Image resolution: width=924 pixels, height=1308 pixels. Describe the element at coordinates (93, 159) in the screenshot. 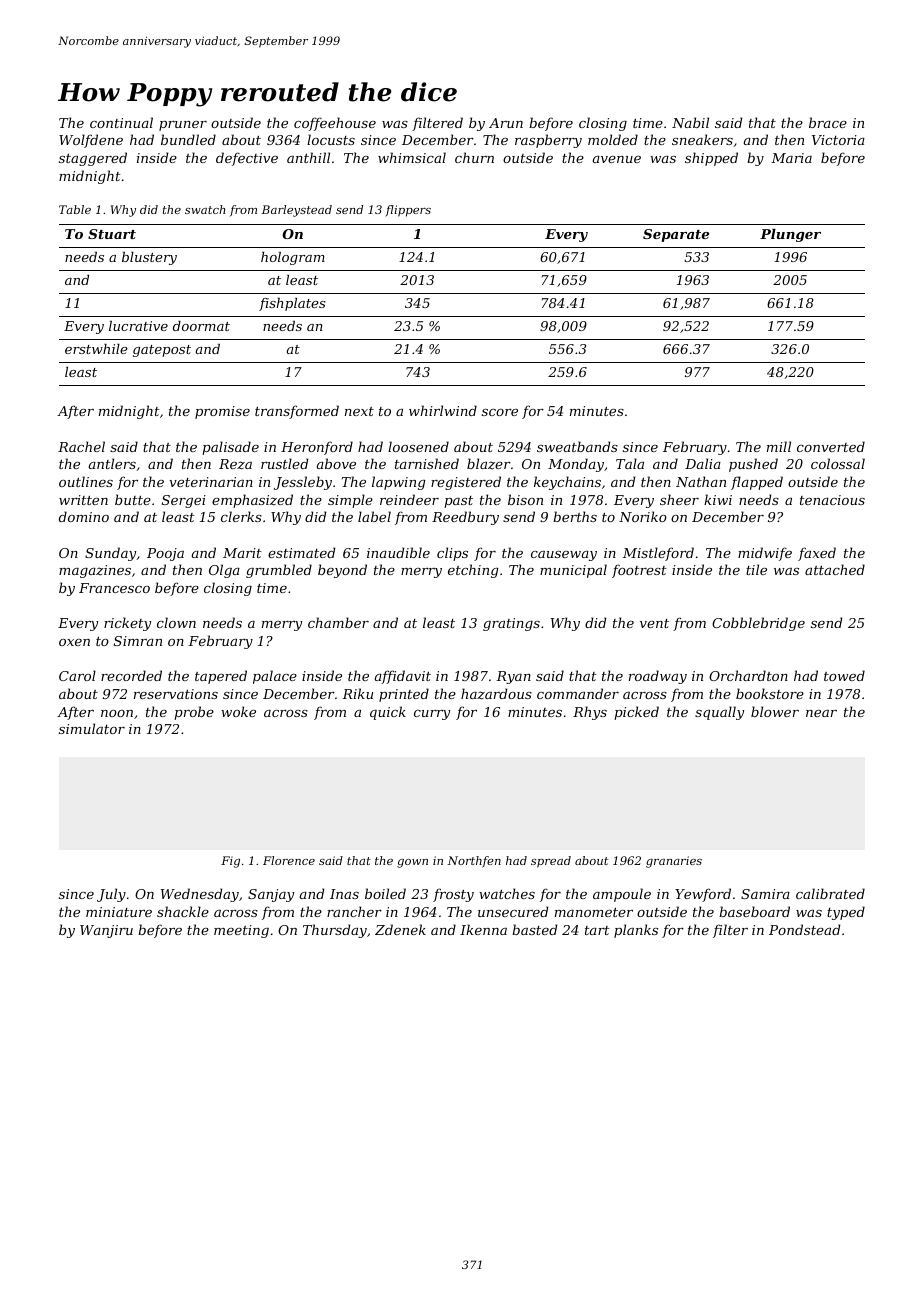

I see `staggered` at that location.
